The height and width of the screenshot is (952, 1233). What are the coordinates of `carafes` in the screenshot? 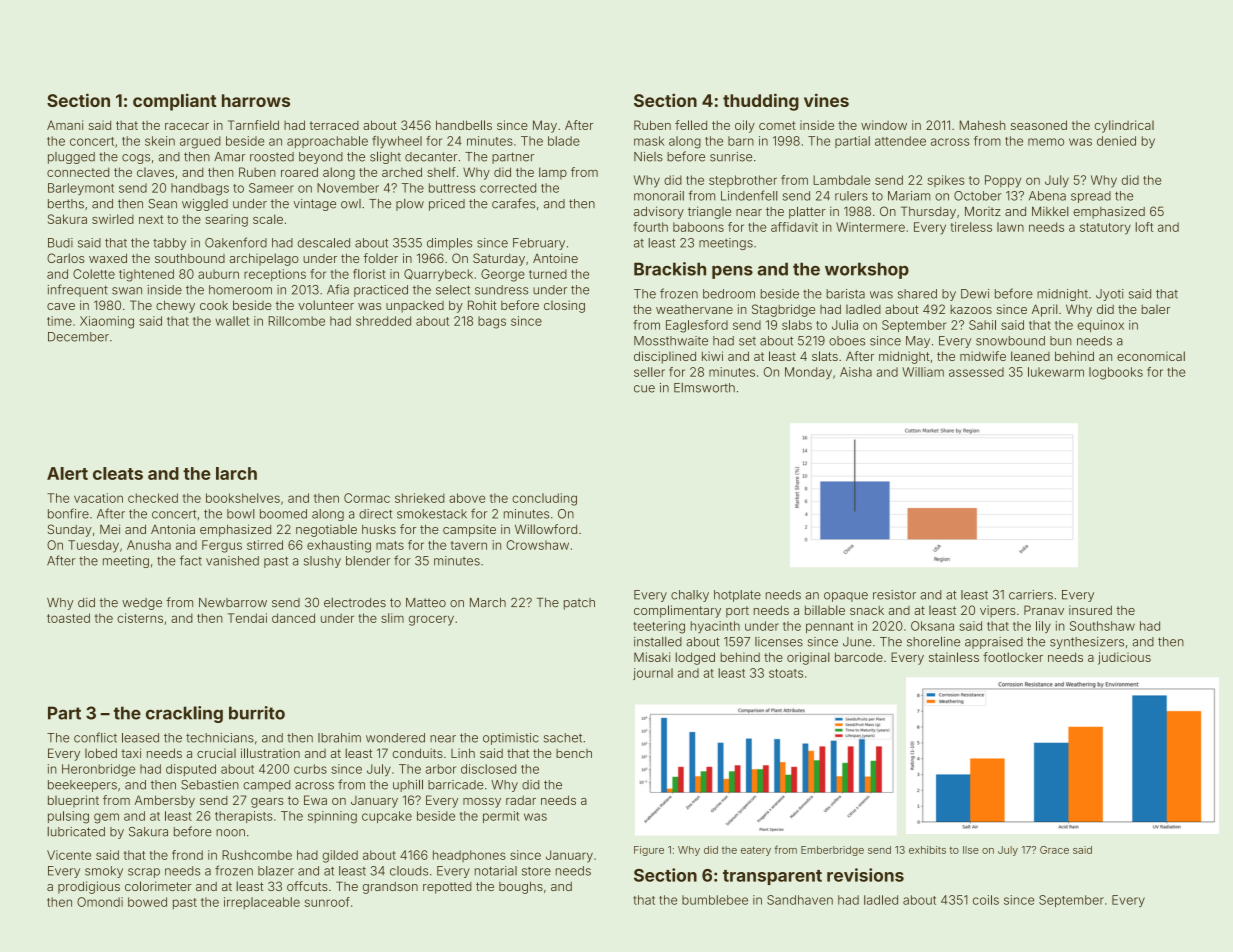 It's located at (513, 203).
